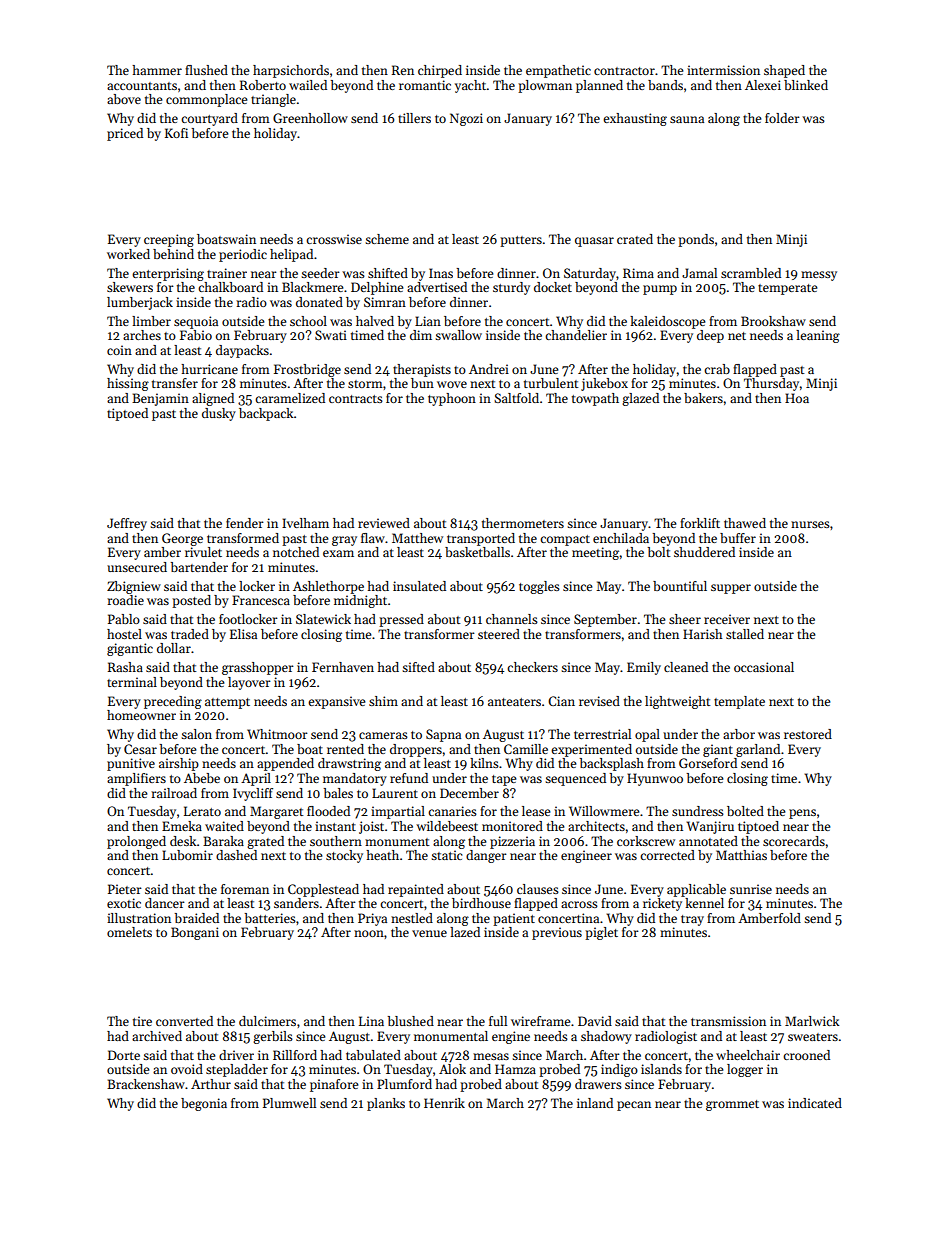  Describe the element at coordinates (819, 276) in the screenshot. I see `messy` at that location.
